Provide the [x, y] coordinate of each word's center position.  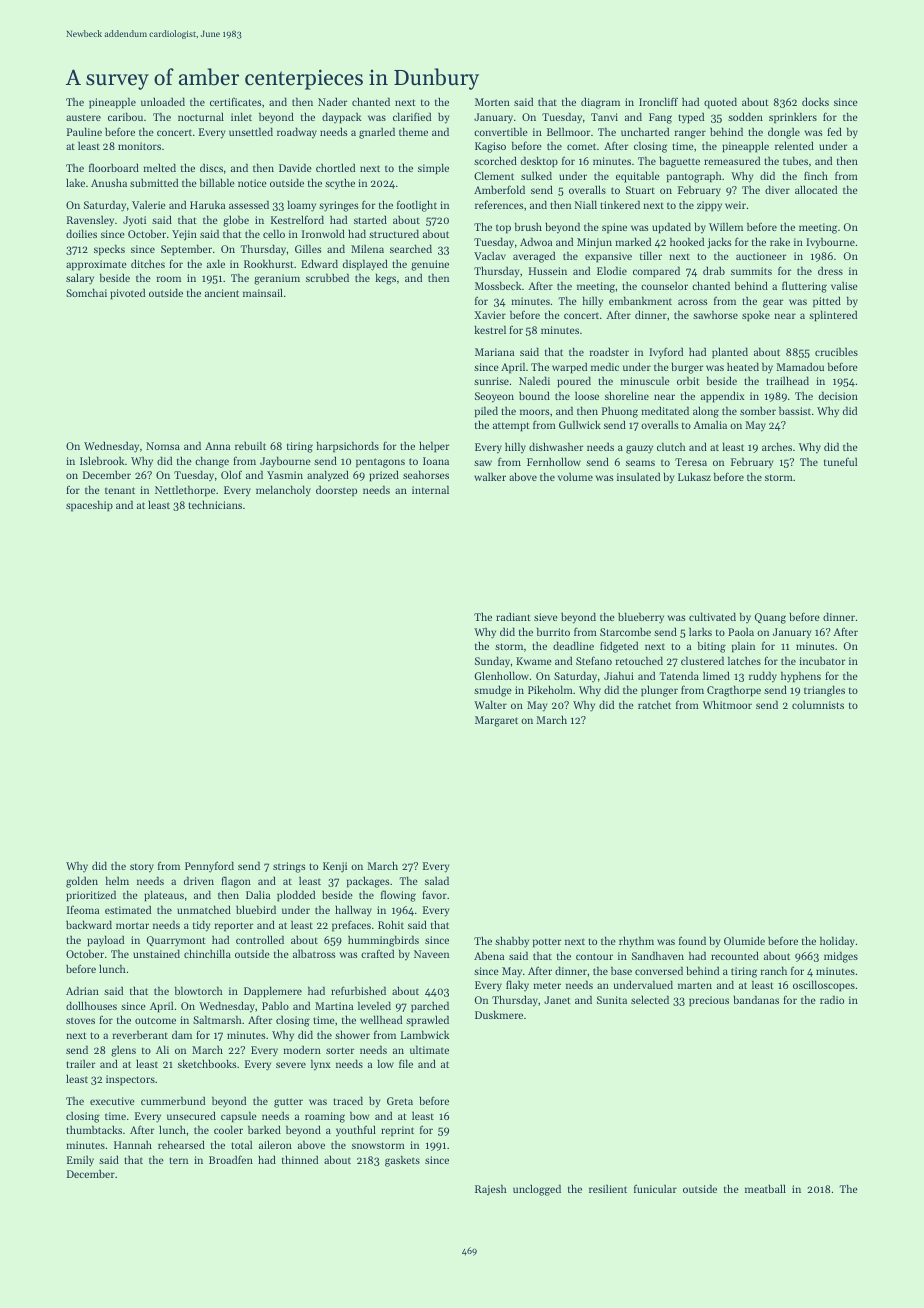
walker [490, 477]
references [499, 204]
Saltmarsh [217, 1019]
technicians [215, 504]
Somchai [86, 292]
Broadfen [231, 1159]
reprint [397, 1131]
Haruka [207, 204]
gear [773, 303]
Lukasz [694, 477]
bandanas [756, 999]
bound [534, 395]
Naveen [431, 954]
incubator [822, 660]
